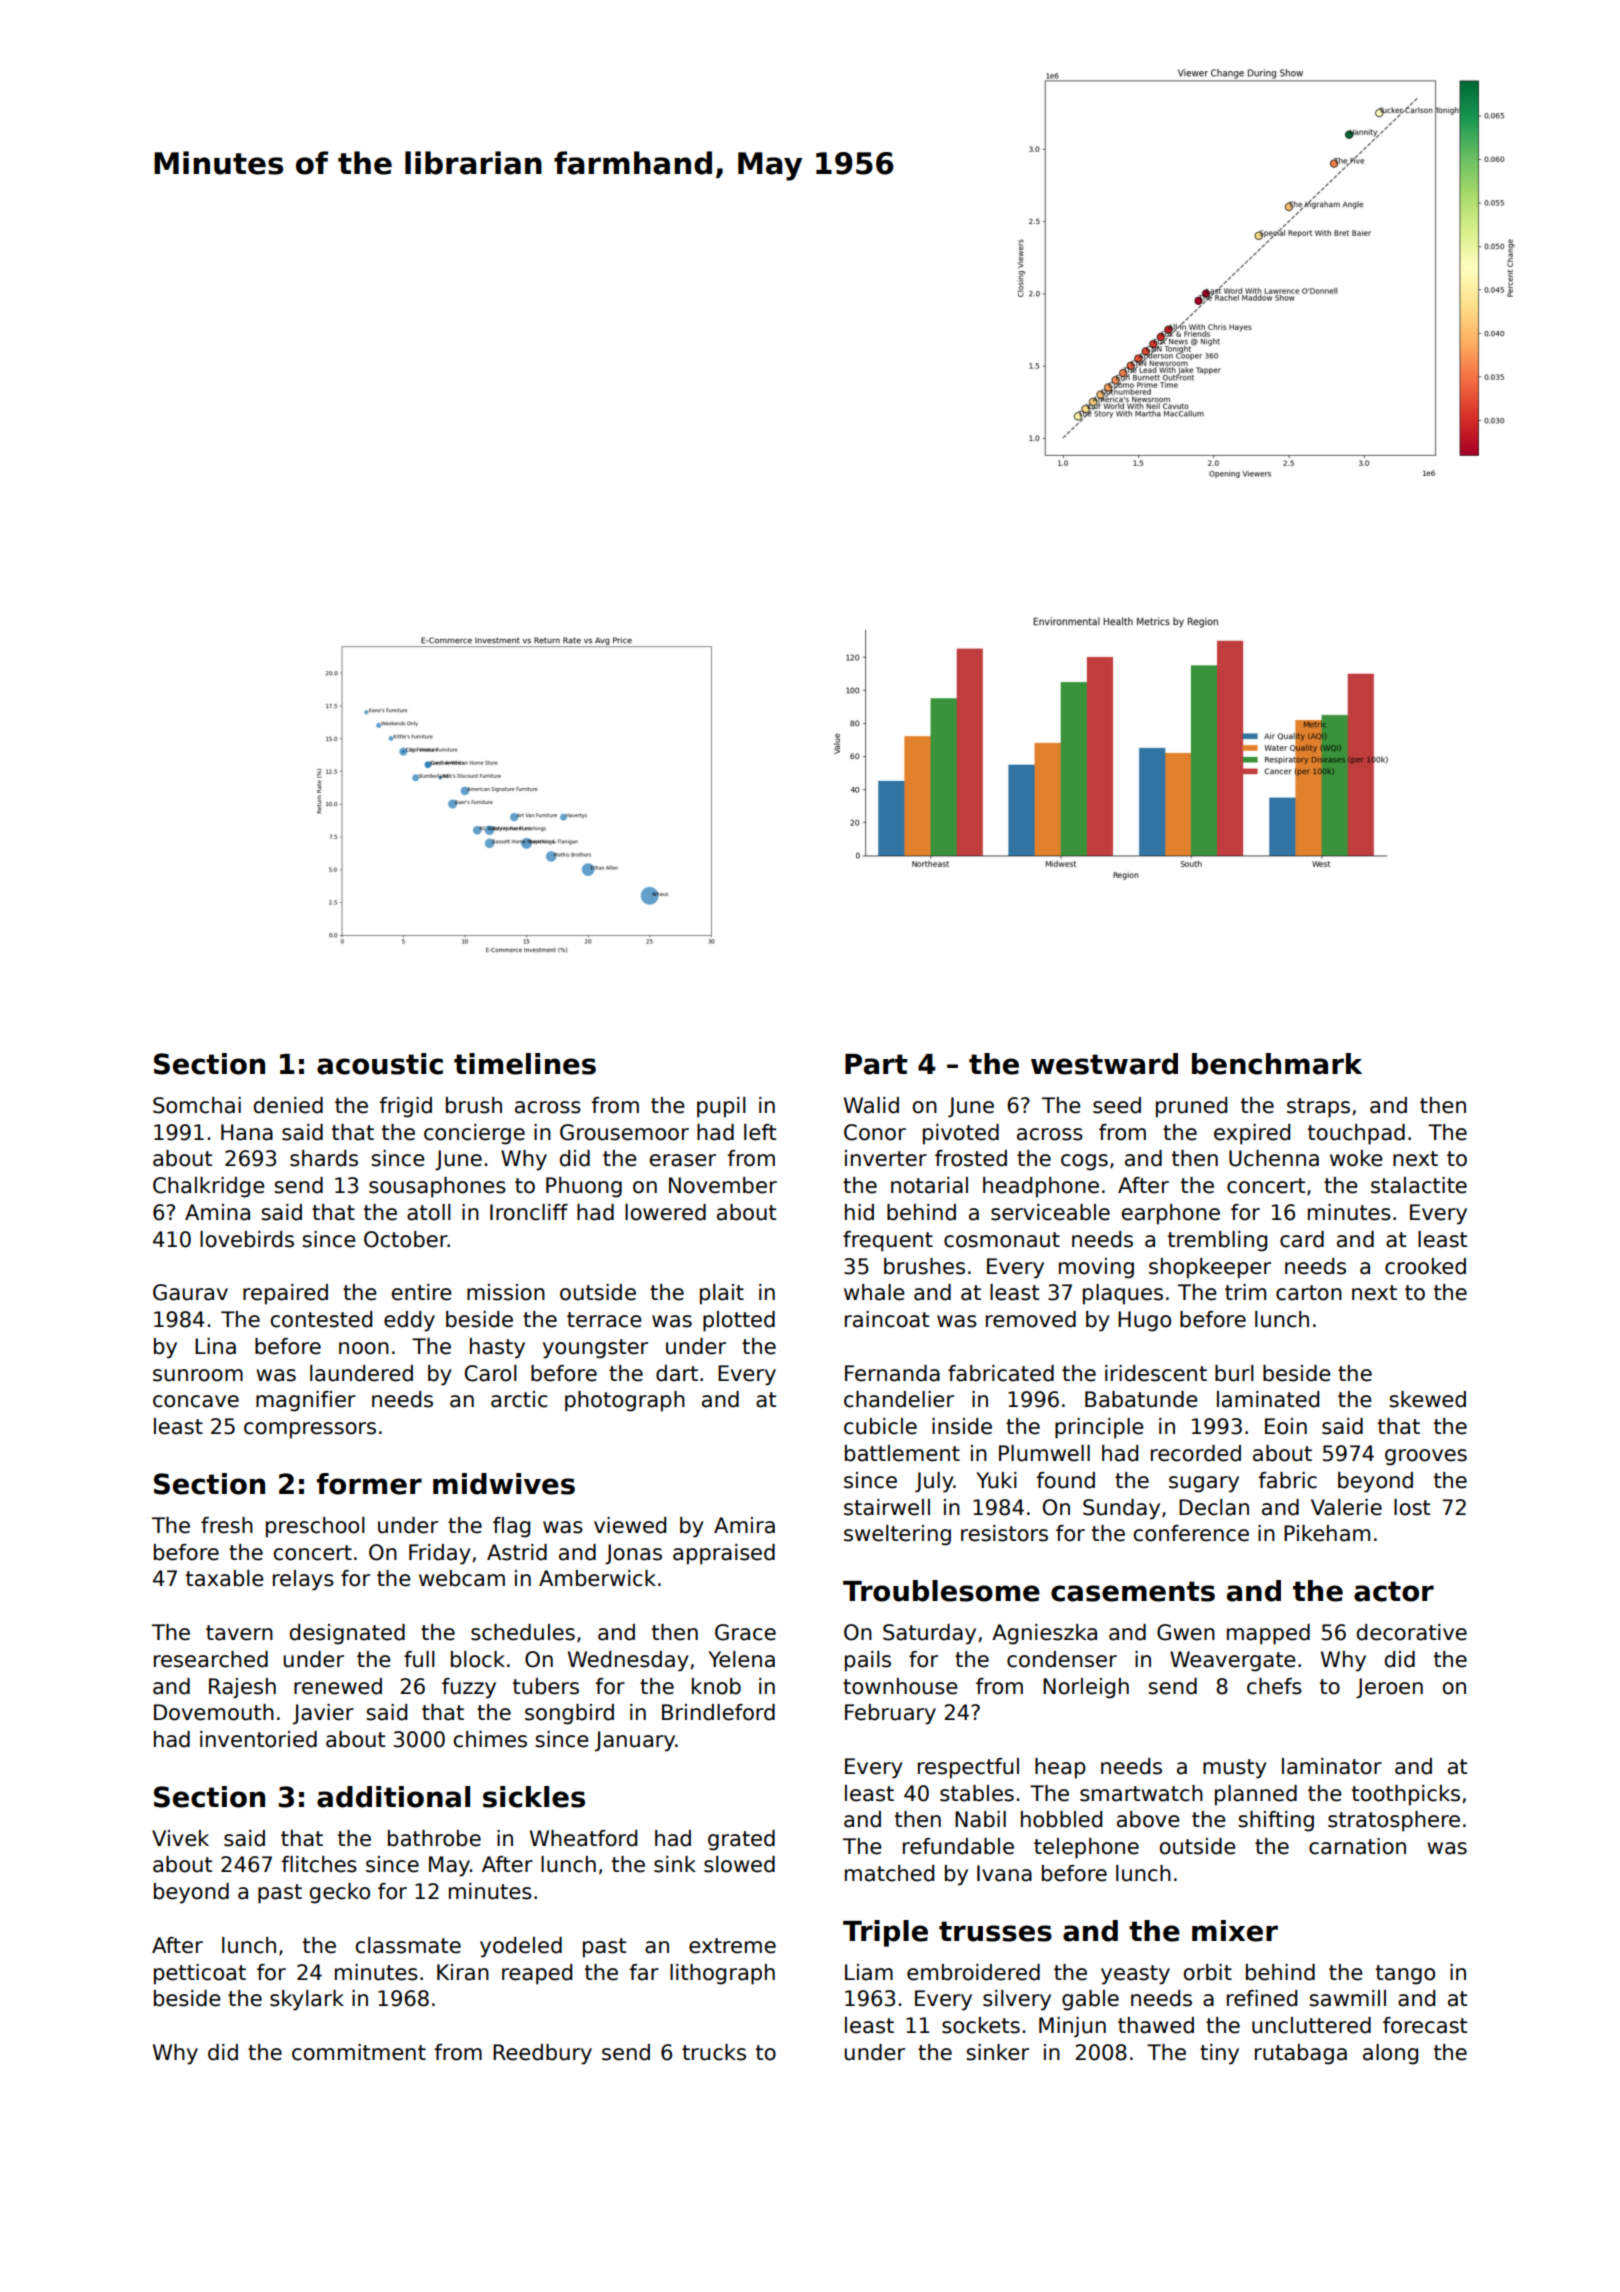 This document has width=1620, height=2292. Describe the element at coordinates (902, 1453) in the document. I see `battlement` at that location.
